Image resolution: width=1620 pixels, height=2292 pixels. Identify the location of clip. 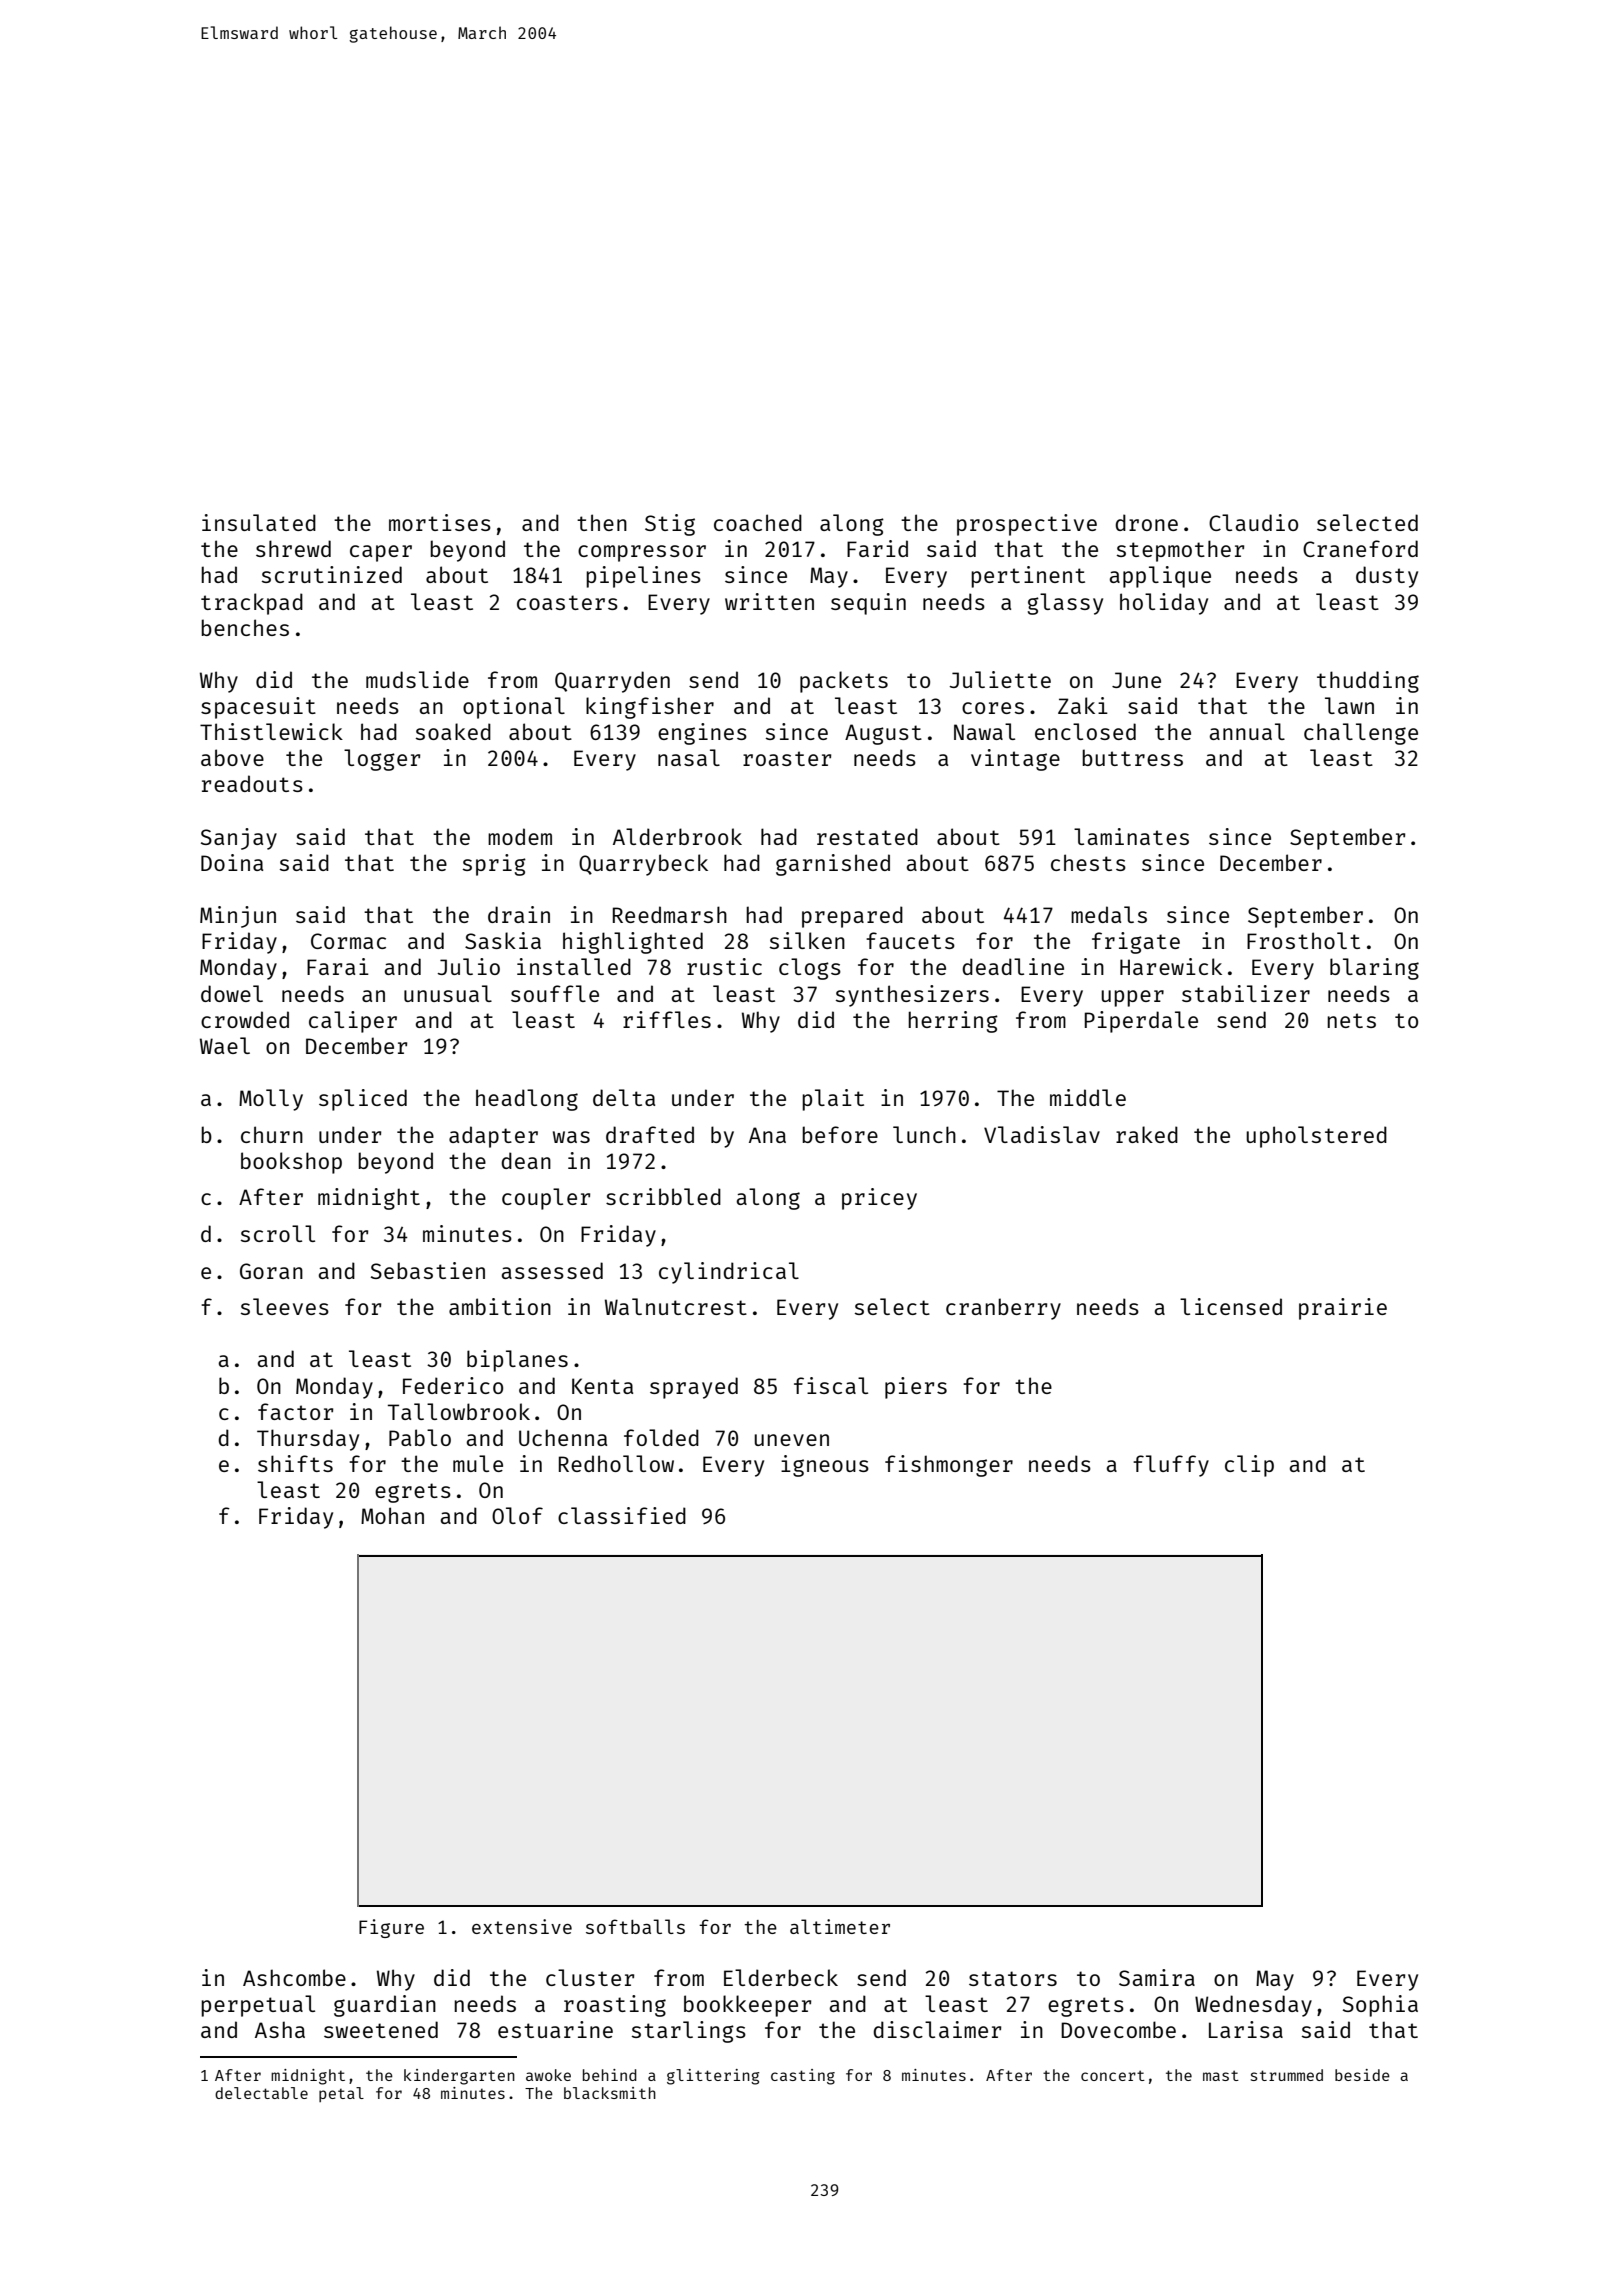
(1249, 1466).
